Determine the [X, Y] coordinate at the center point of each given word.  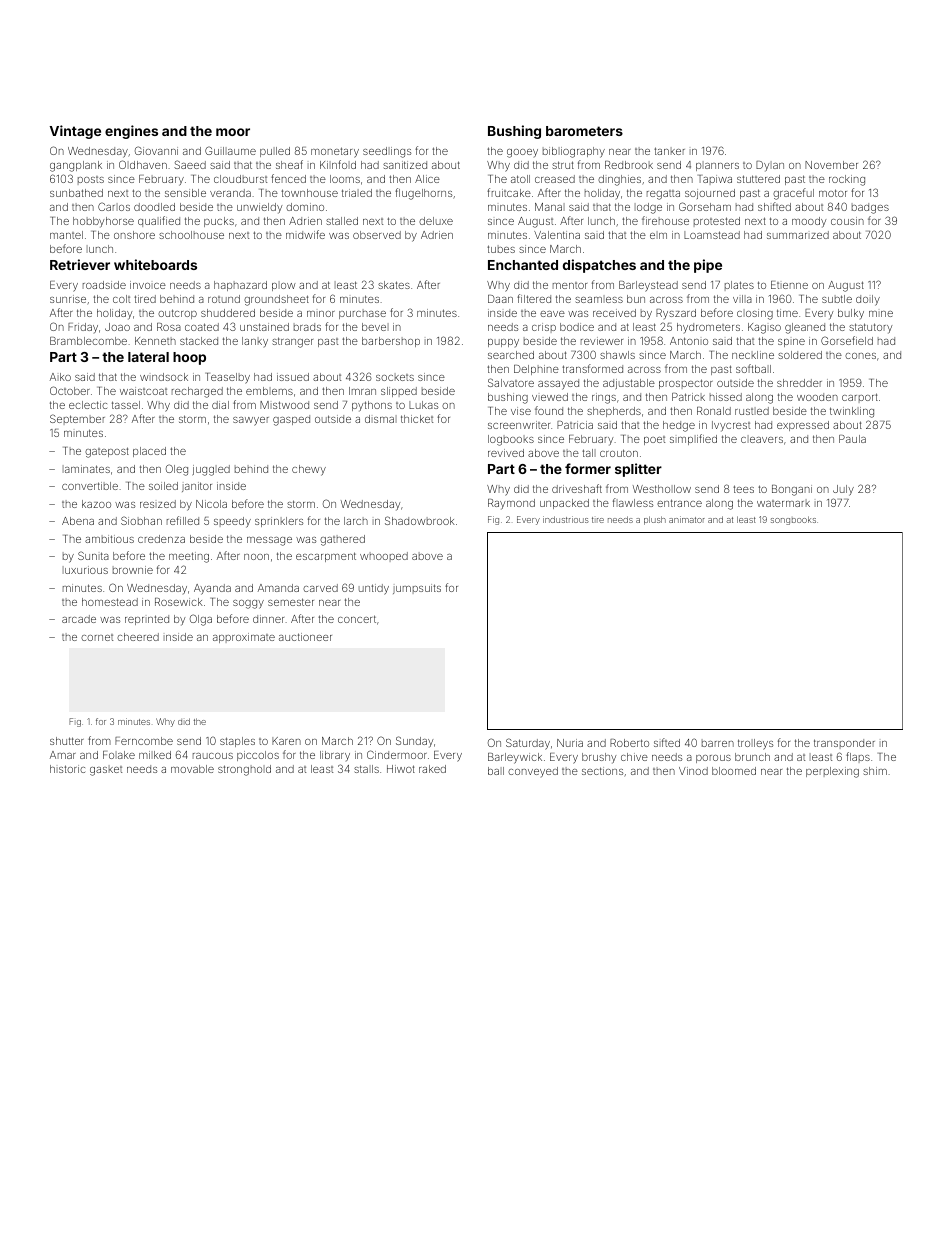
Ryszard [676, 314]
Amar [63, 755]
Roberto [629, 743]
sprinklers [279, 522]
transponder [844, 744]
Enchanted [523, 265]
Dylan [770, 166]
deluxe [436, 221]
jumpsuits [417, 589]
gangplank [76, 166]
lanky [255, 342]
